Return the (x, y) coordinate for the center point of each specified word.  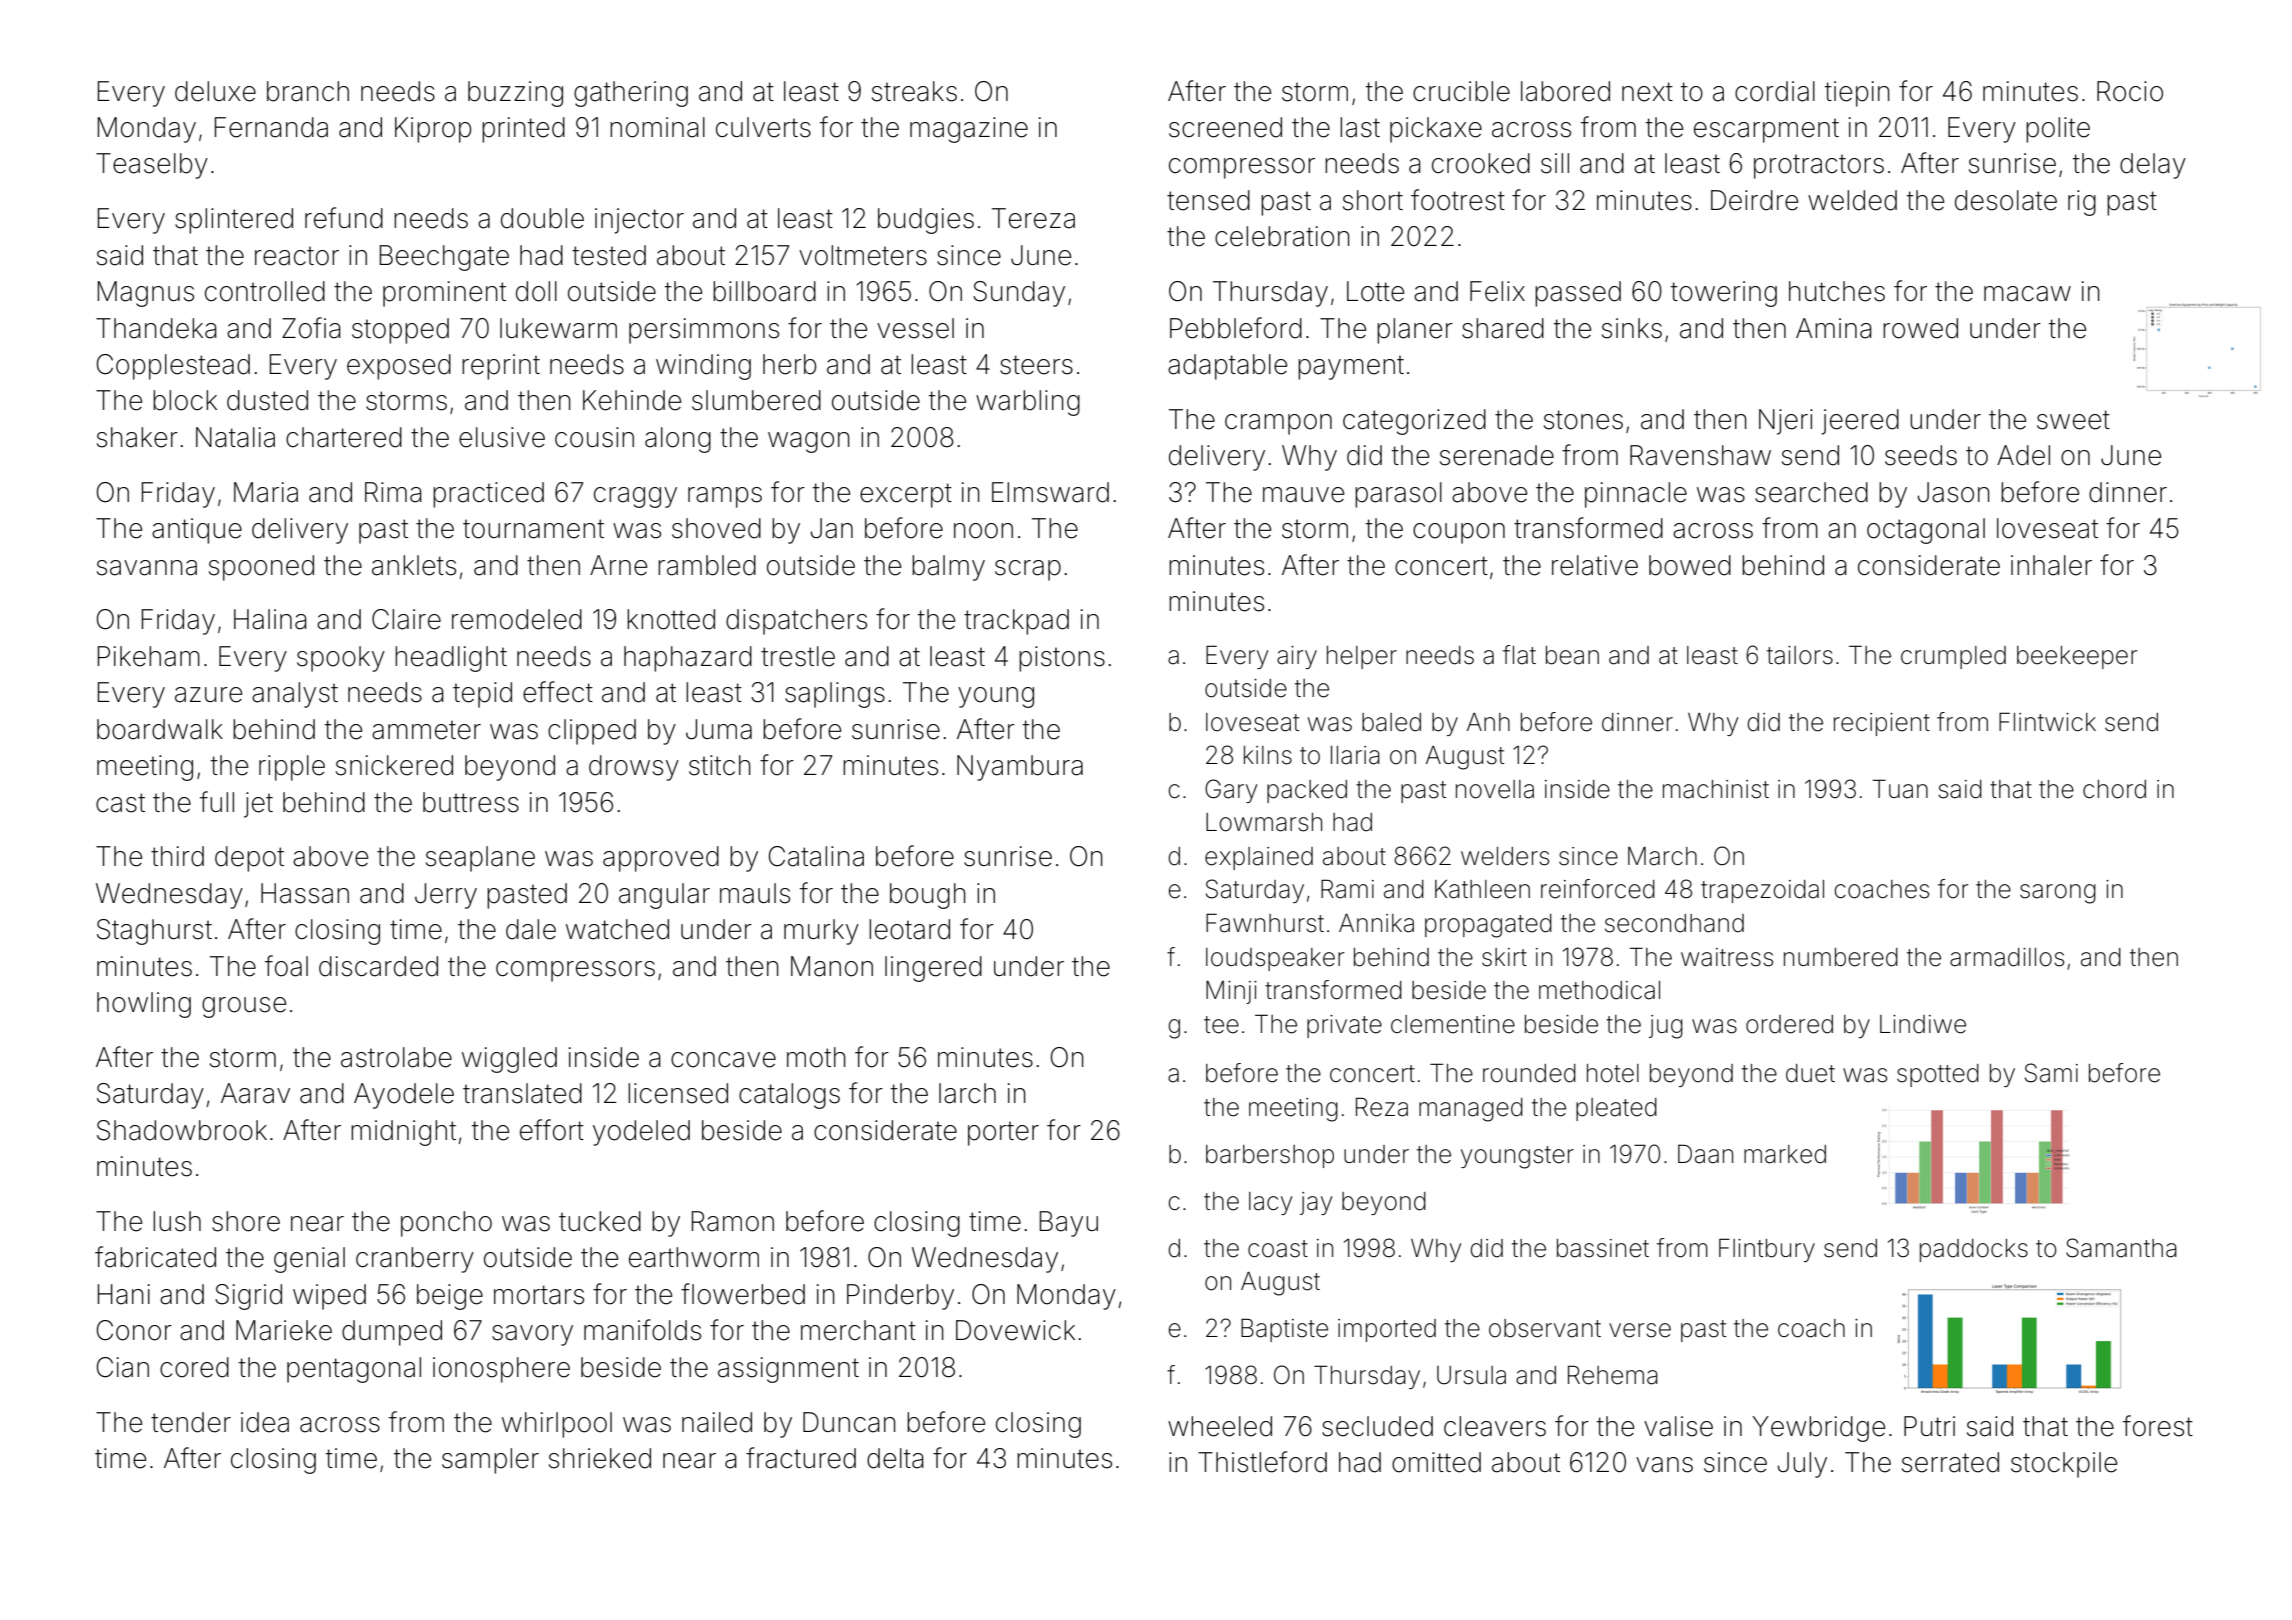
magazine (969, 130)
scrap (1028, 570)
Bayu (1069, 1224)
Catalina (816, 856)
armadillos (2007, 957)
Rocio (2130, 91)
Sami (2051, 1073)
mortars (539, 1295)
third (177, 856)
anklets (414, 565)
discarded (378, 966)
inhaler (2051, 565)
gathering (631, 94)
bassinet (1603, 1248)
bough (928, 896)
